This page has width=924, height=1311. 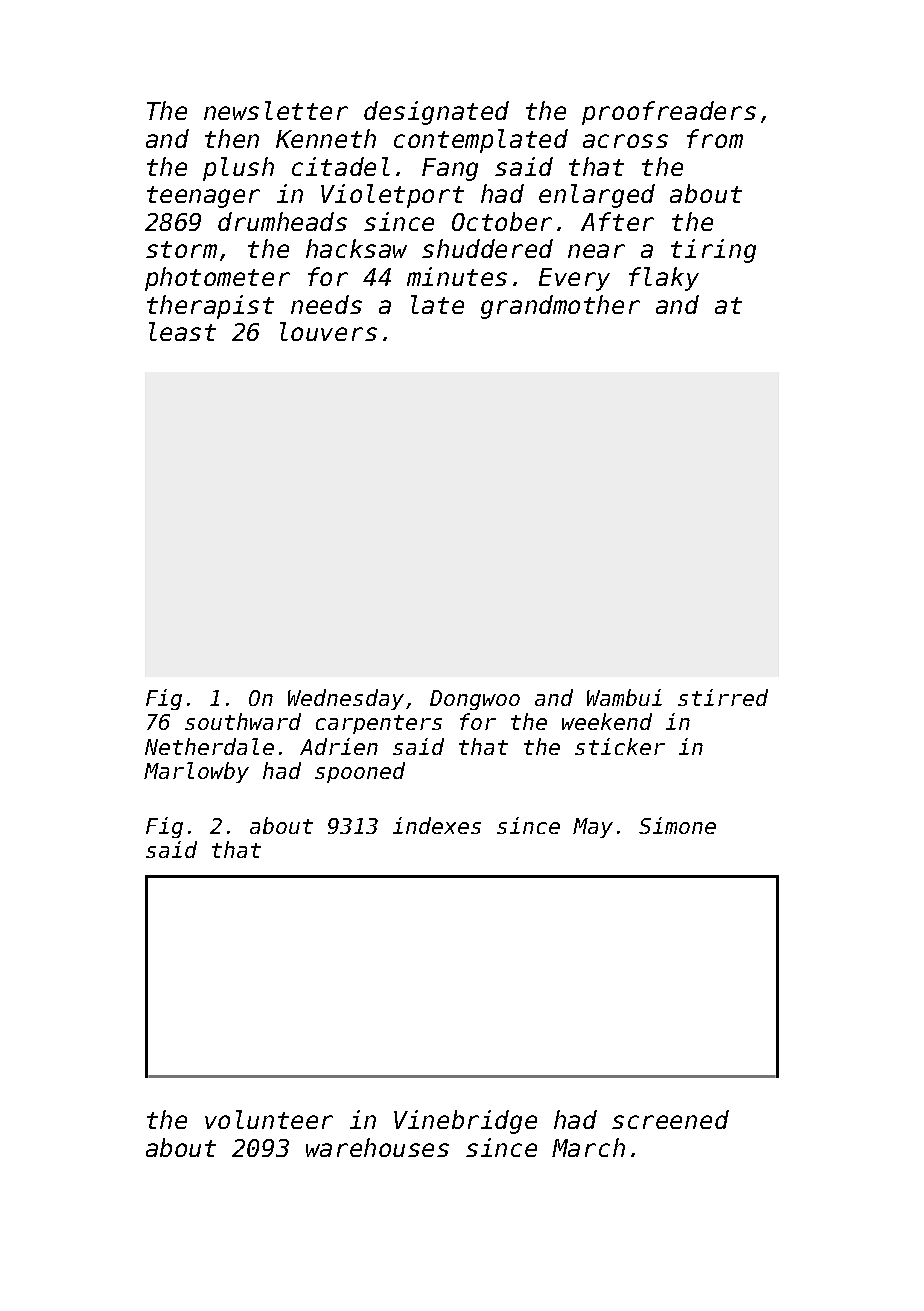 I want to click on teenager, so click(x=203, y=197).
